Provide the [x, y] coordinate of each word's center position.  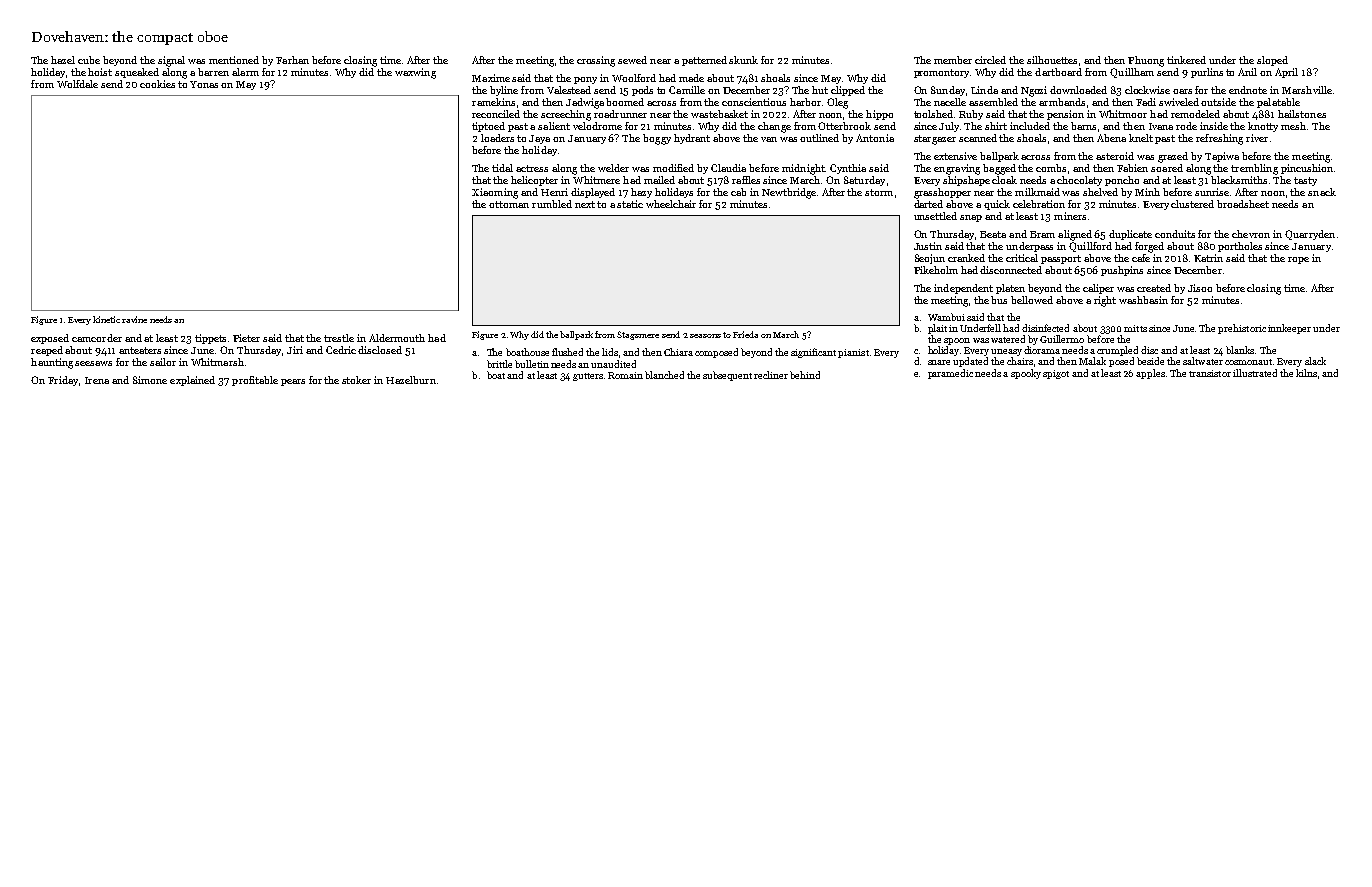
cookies [157, 84]
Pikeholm [936, 270]
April [1286, 73]
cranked [966, 258]
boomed [625, 102]
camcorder [97, 338]
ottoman [509, 204]
